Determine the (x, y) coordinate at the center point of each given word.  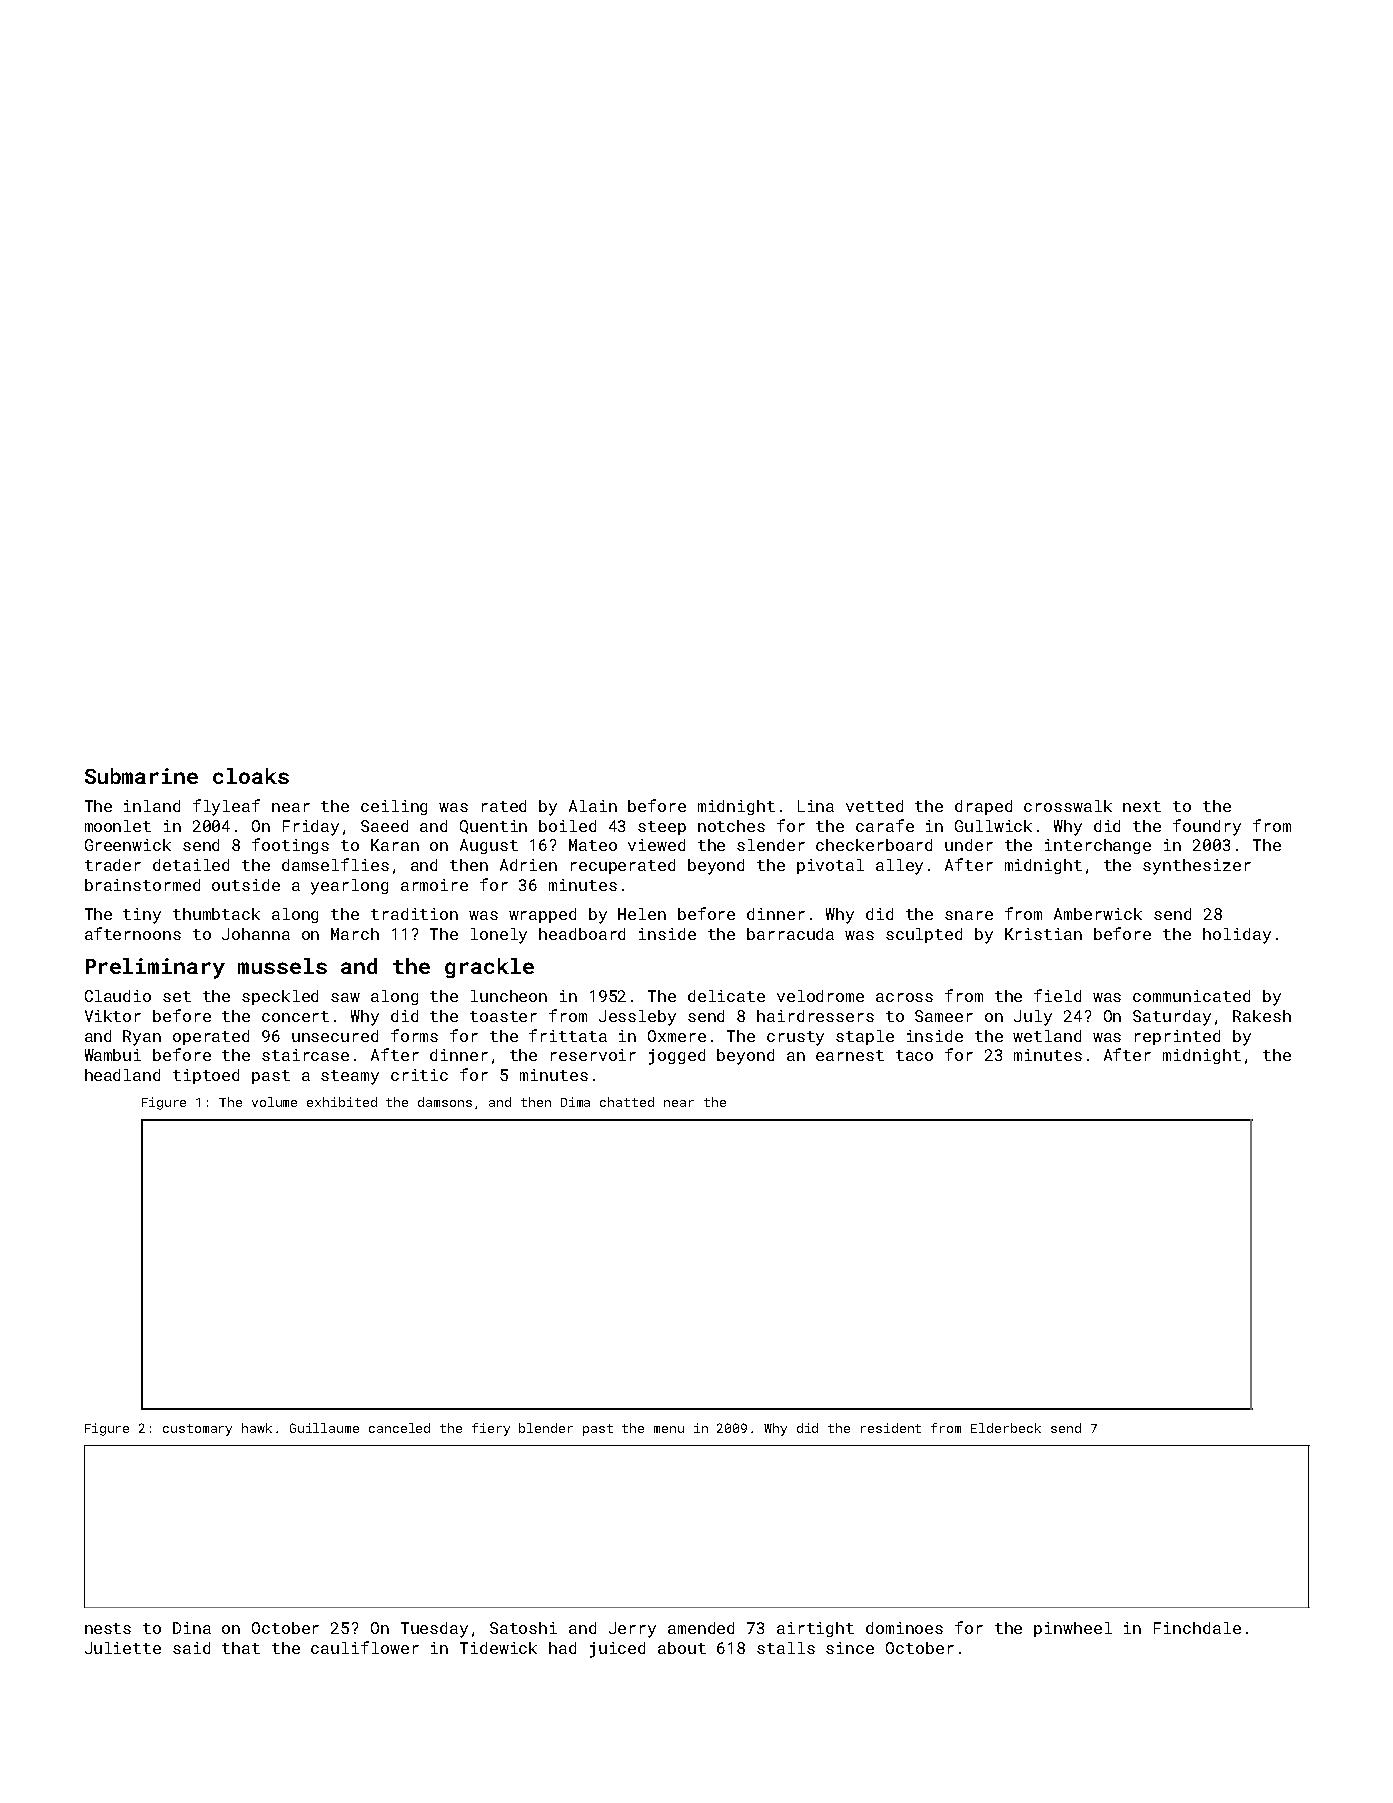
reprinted (1177, 1037)
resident (891, 1428)
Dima (575, 1102)
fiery (491, 1429)
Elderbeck (1006, 1428)
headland (122, 1075)
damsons (445, 1102)
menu (669, 1429)
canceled (399, 1428)
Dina (192, 1628)
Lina (816, 806)
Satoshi (523, 1628)
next (1142, 806)
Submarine (141, 776)
